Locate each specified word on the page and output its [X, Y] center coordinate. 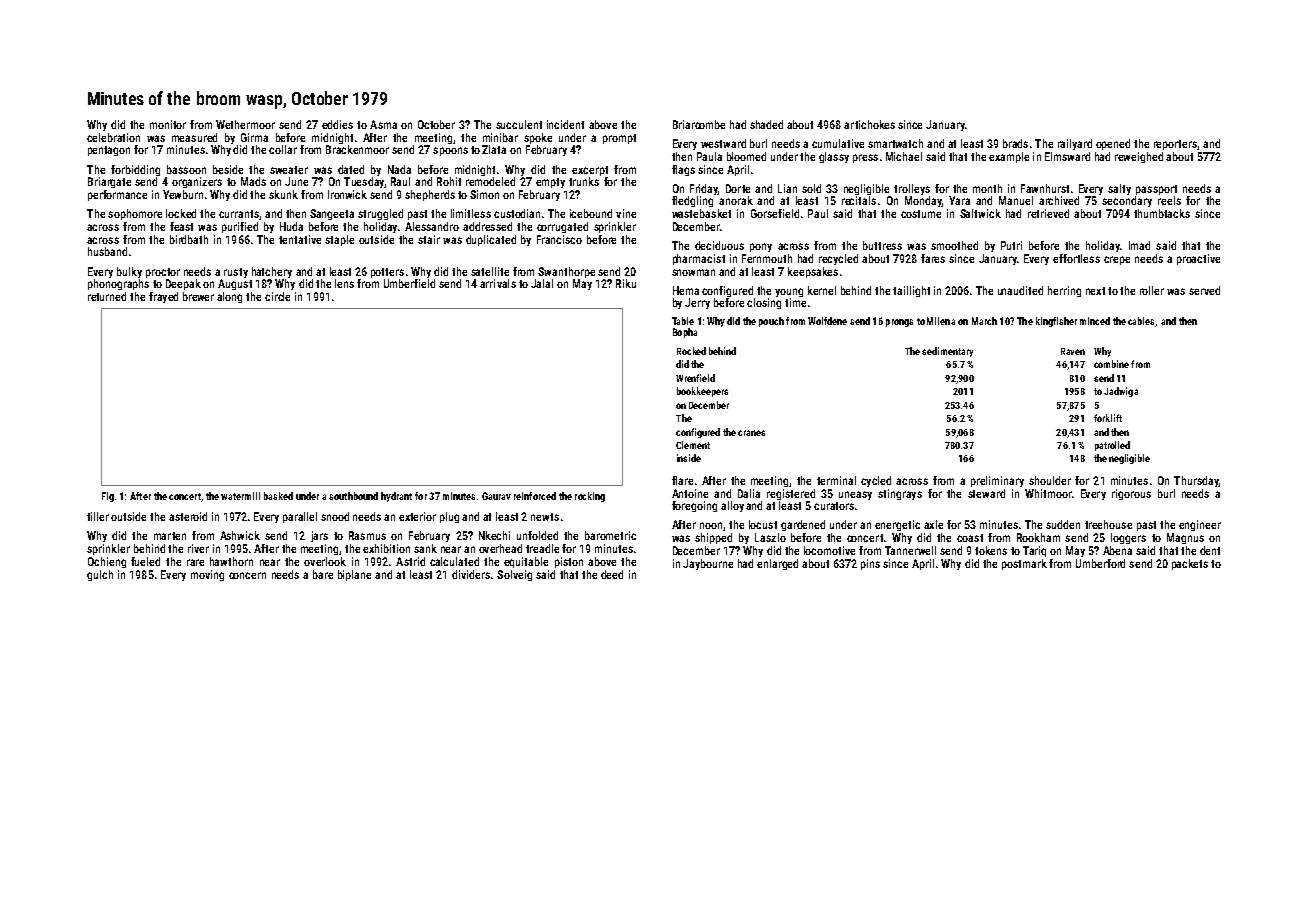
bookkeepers [702, 392]
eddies [337, 124]
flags [683, 170]
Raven [1073, 351]
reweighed [1139, 157]
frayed [163, 297]
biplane [354, 575]
